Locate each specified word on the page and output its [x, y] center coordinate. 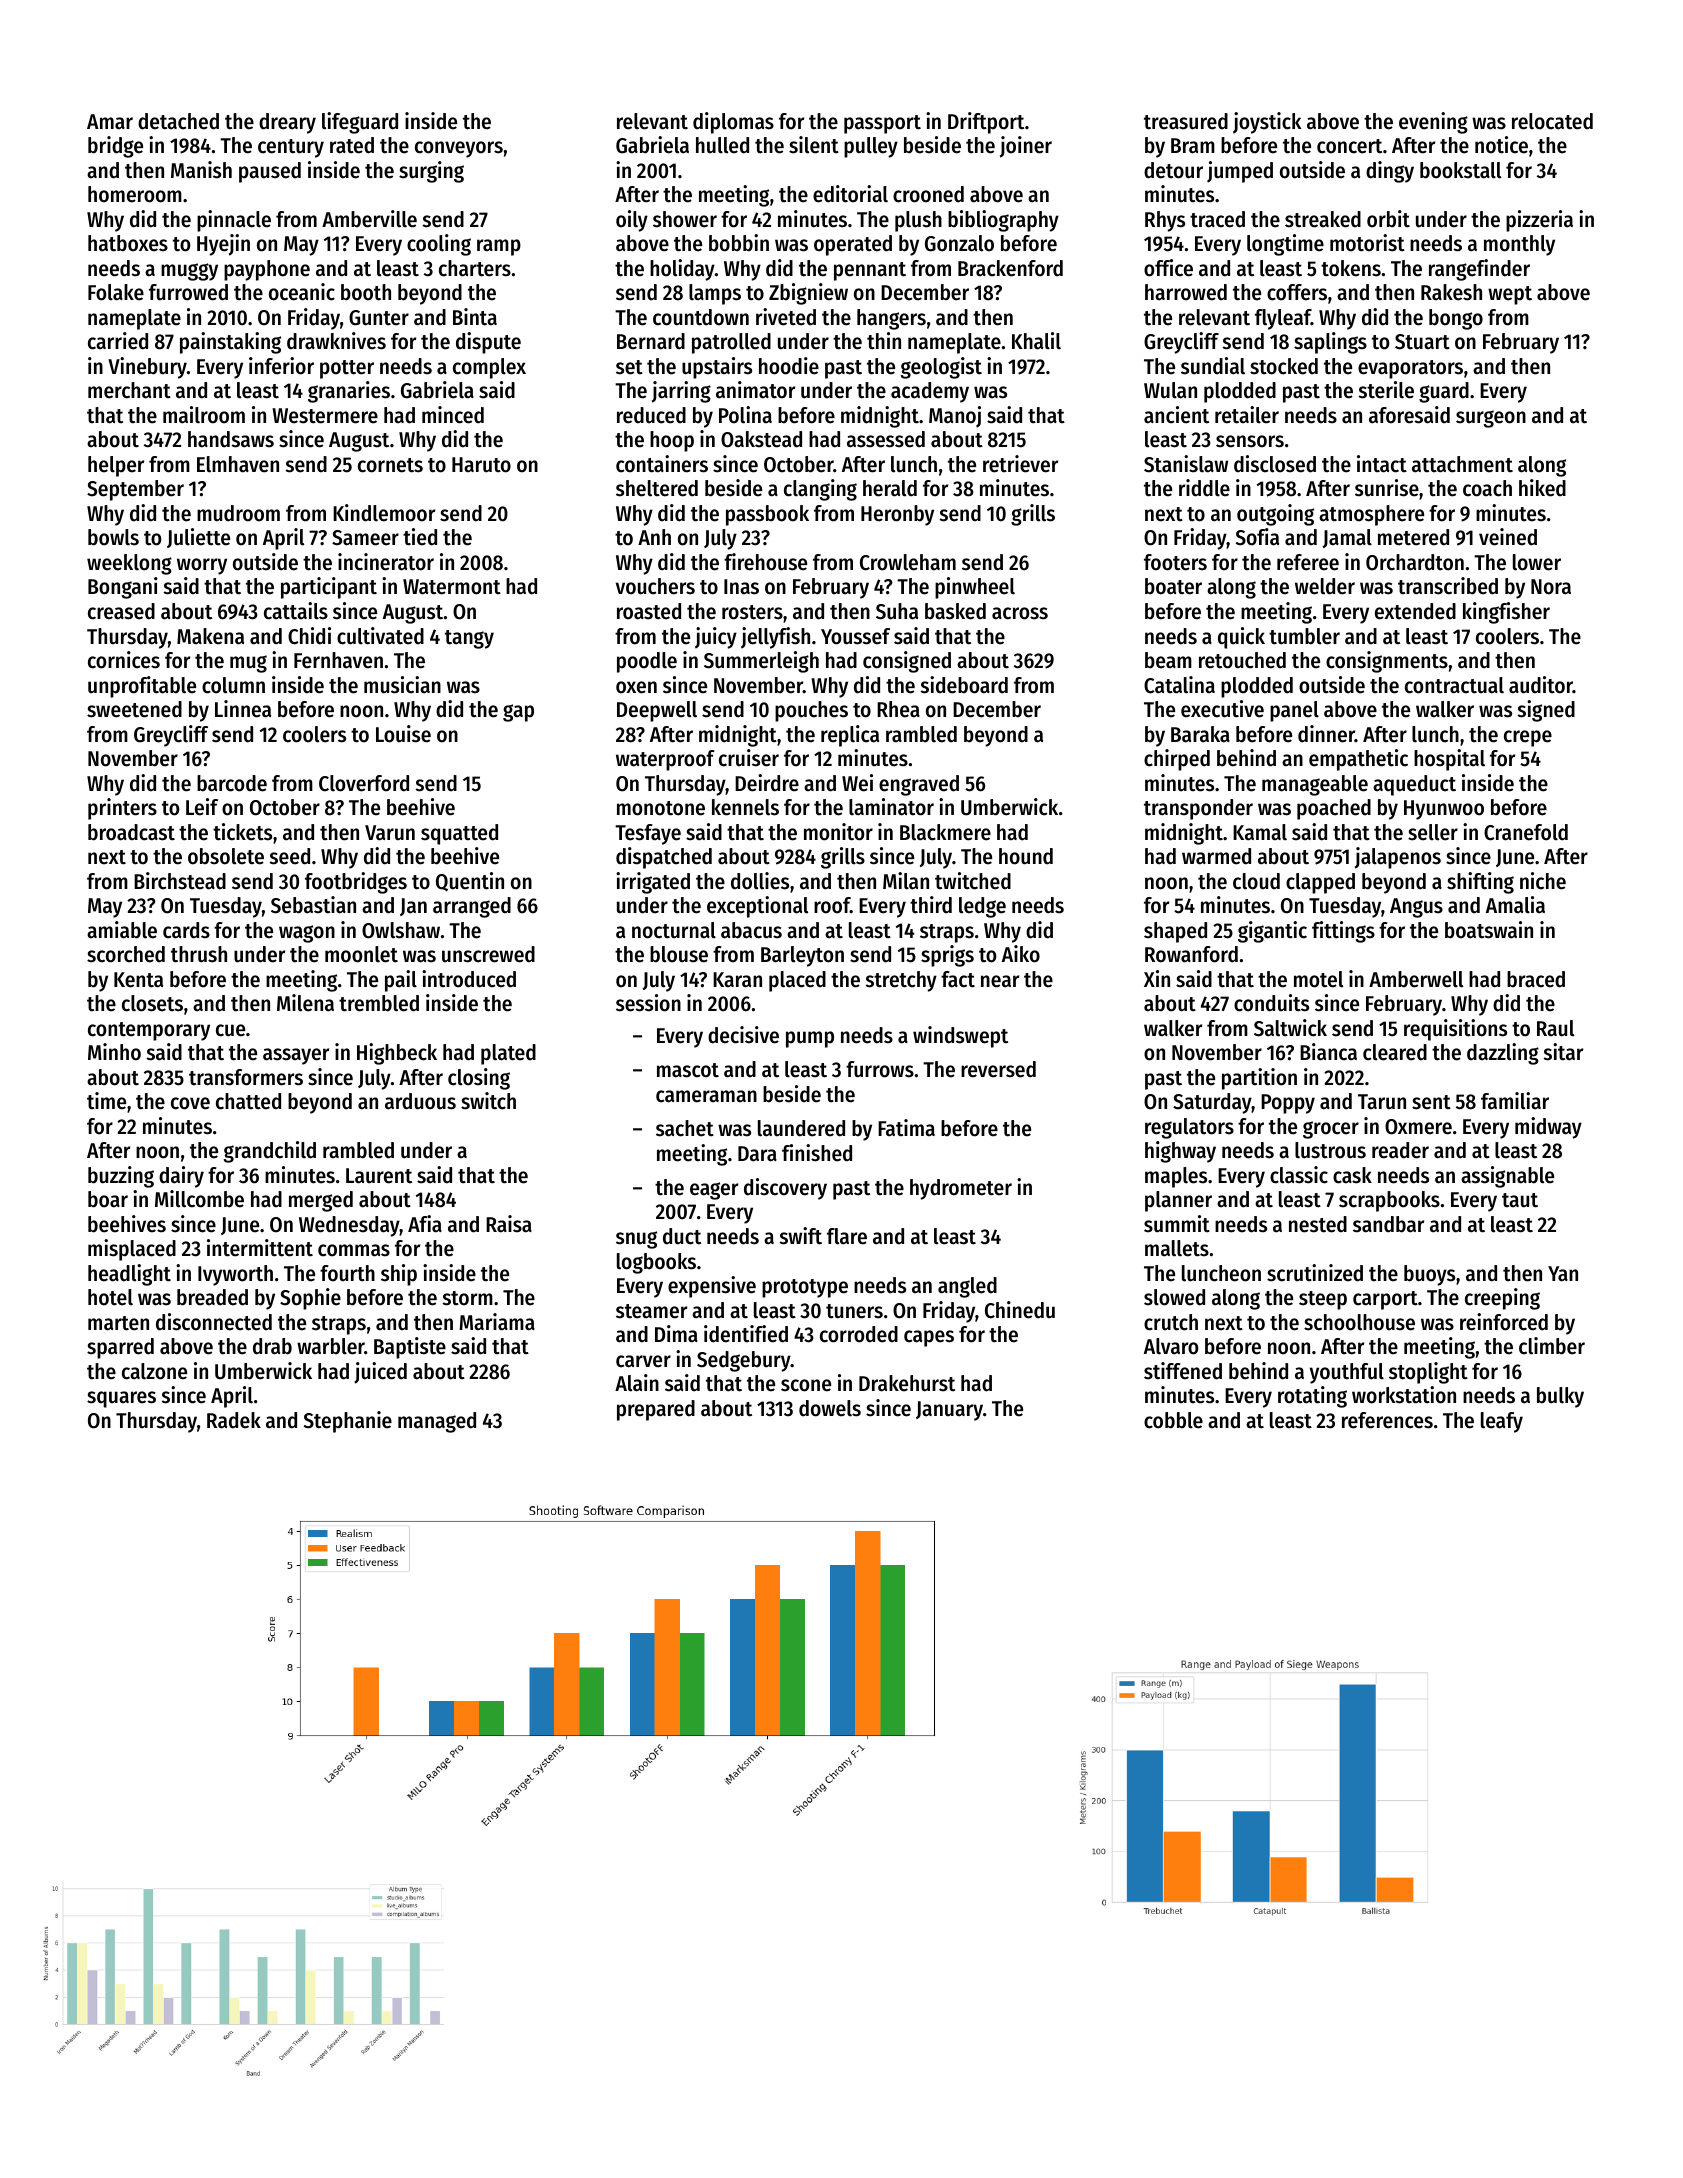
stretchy [901, 981]
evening [1433, 123]
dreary [287, 123]
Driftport [986, 123]
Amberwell [1416, 979]
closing [479, 1079]
